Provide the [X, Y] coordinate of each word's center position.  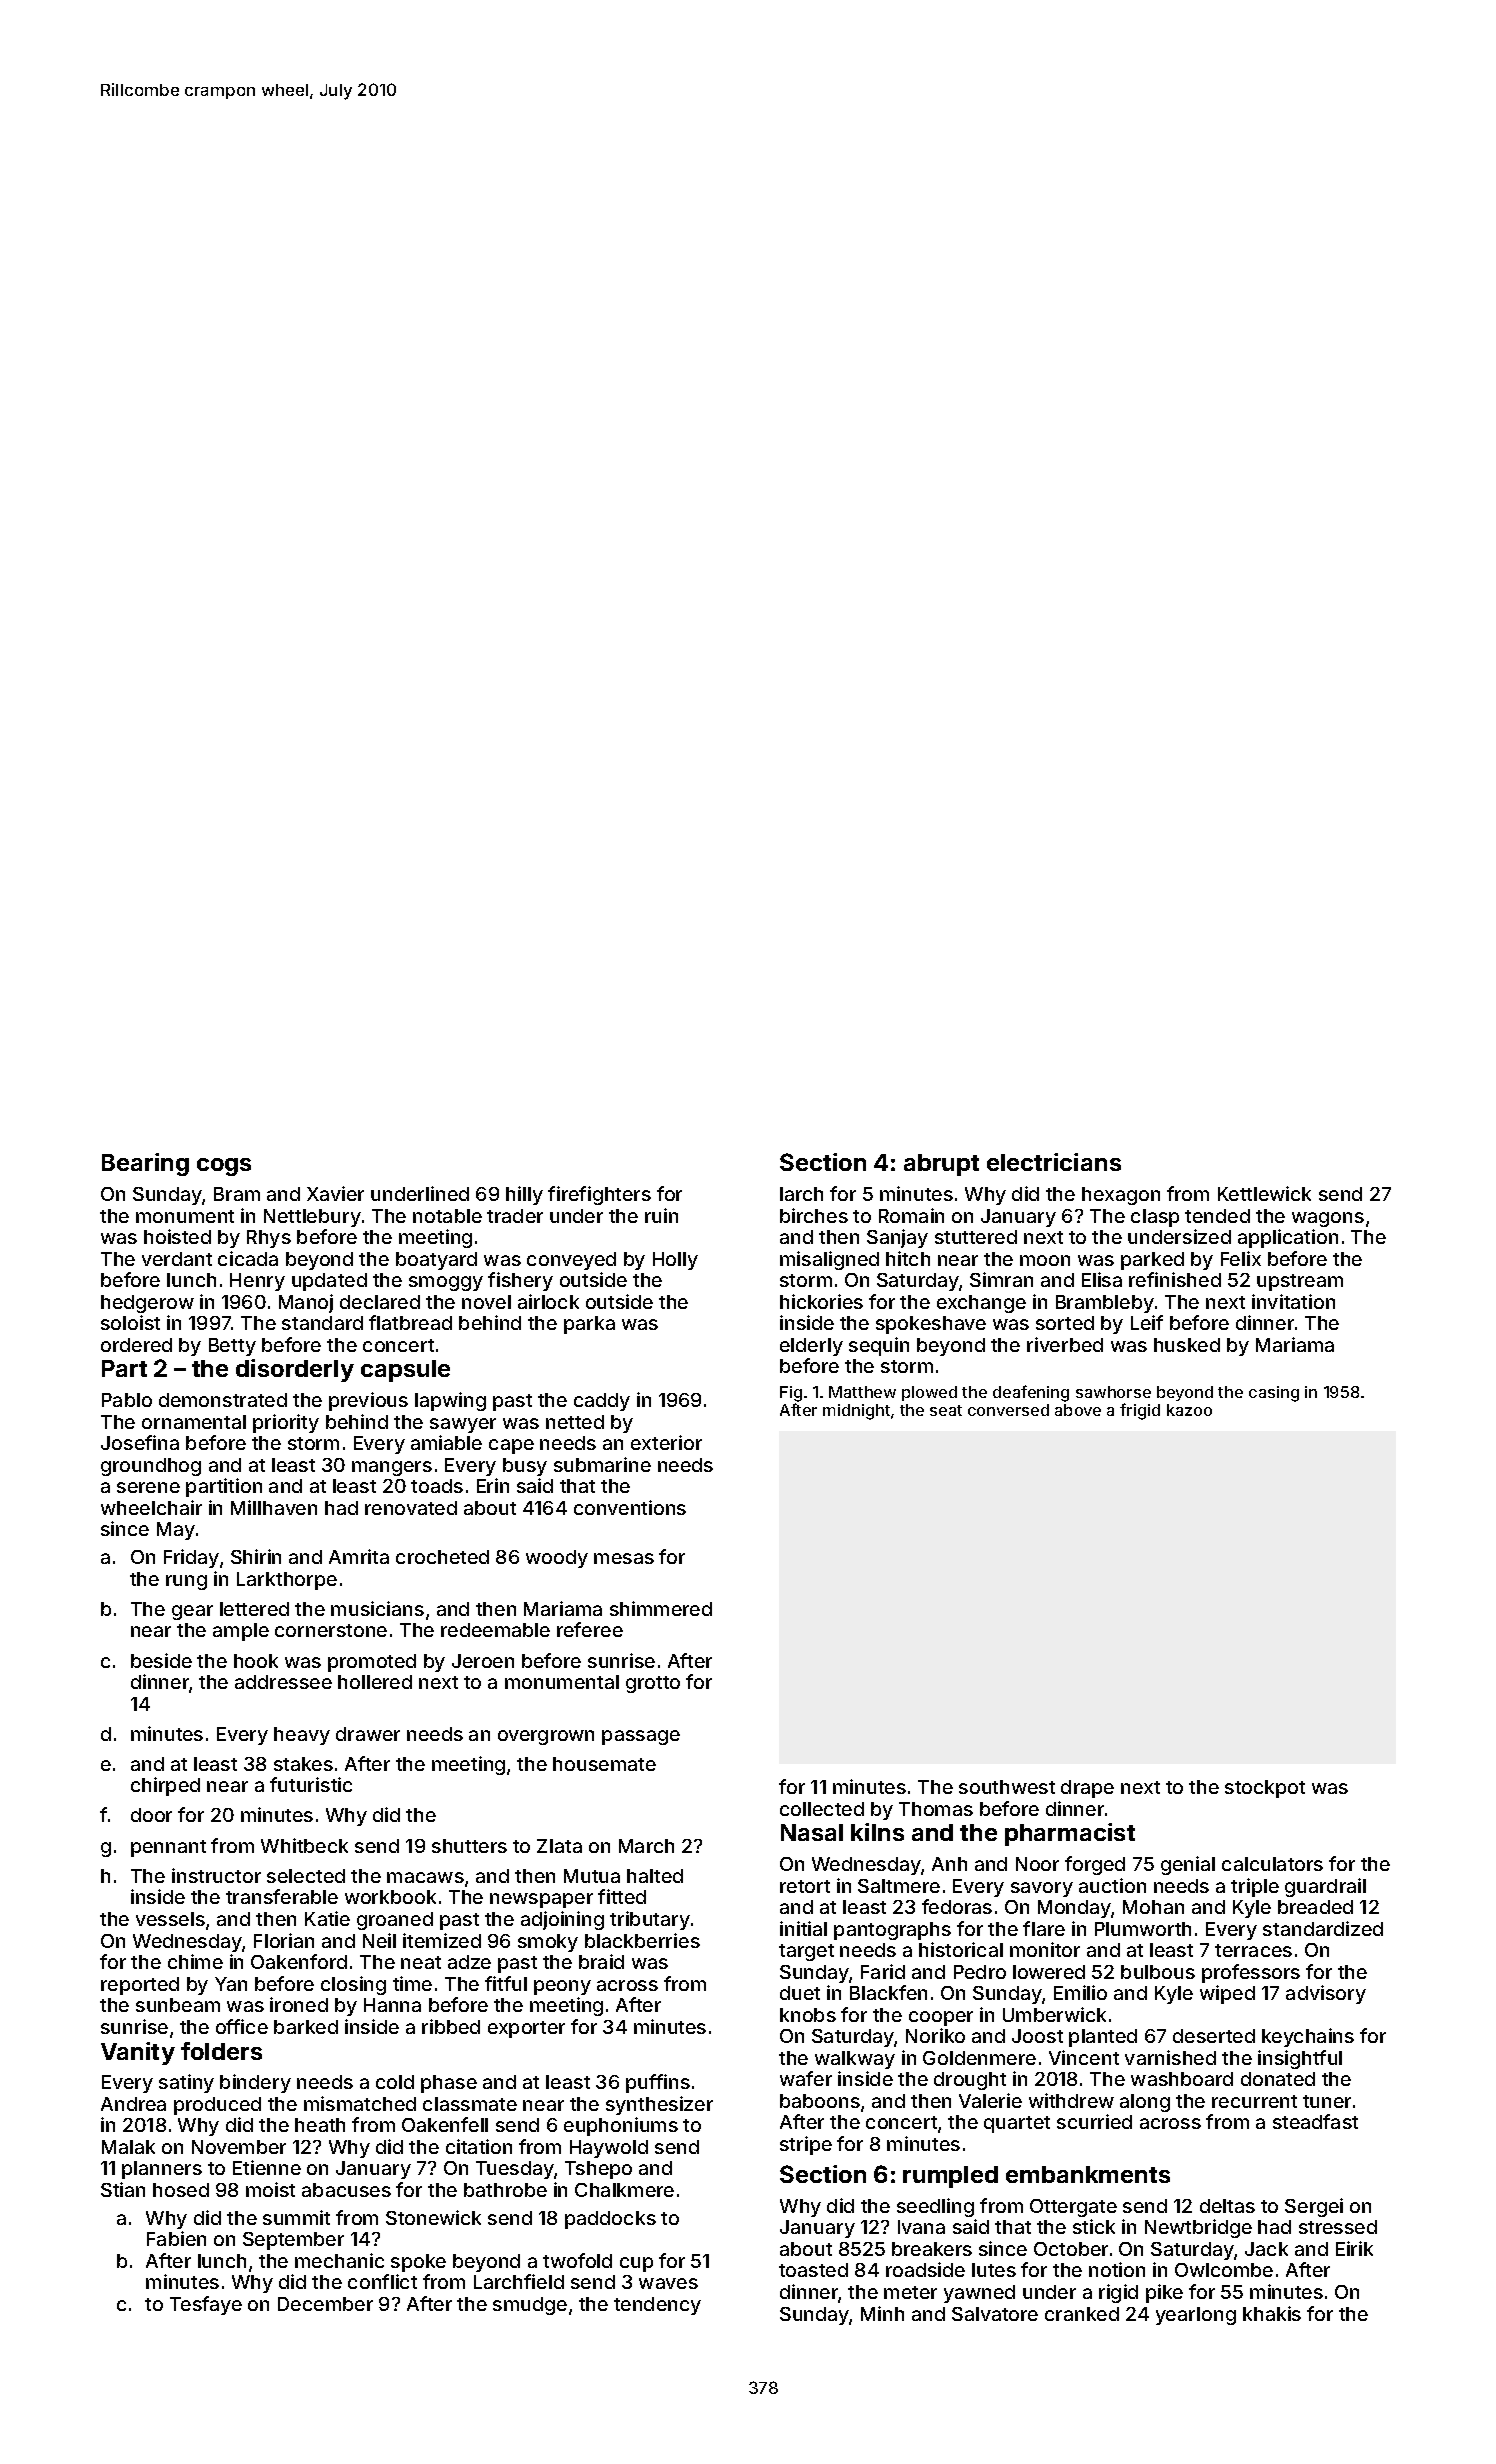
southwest [1007, 1787]
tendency [657, 2306]
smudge [530, 2306]
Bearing [145, 1164]
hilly [524, 1195]
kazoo [1189, 1410]
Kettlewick [1264, 1193]
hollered [375, 1682]
